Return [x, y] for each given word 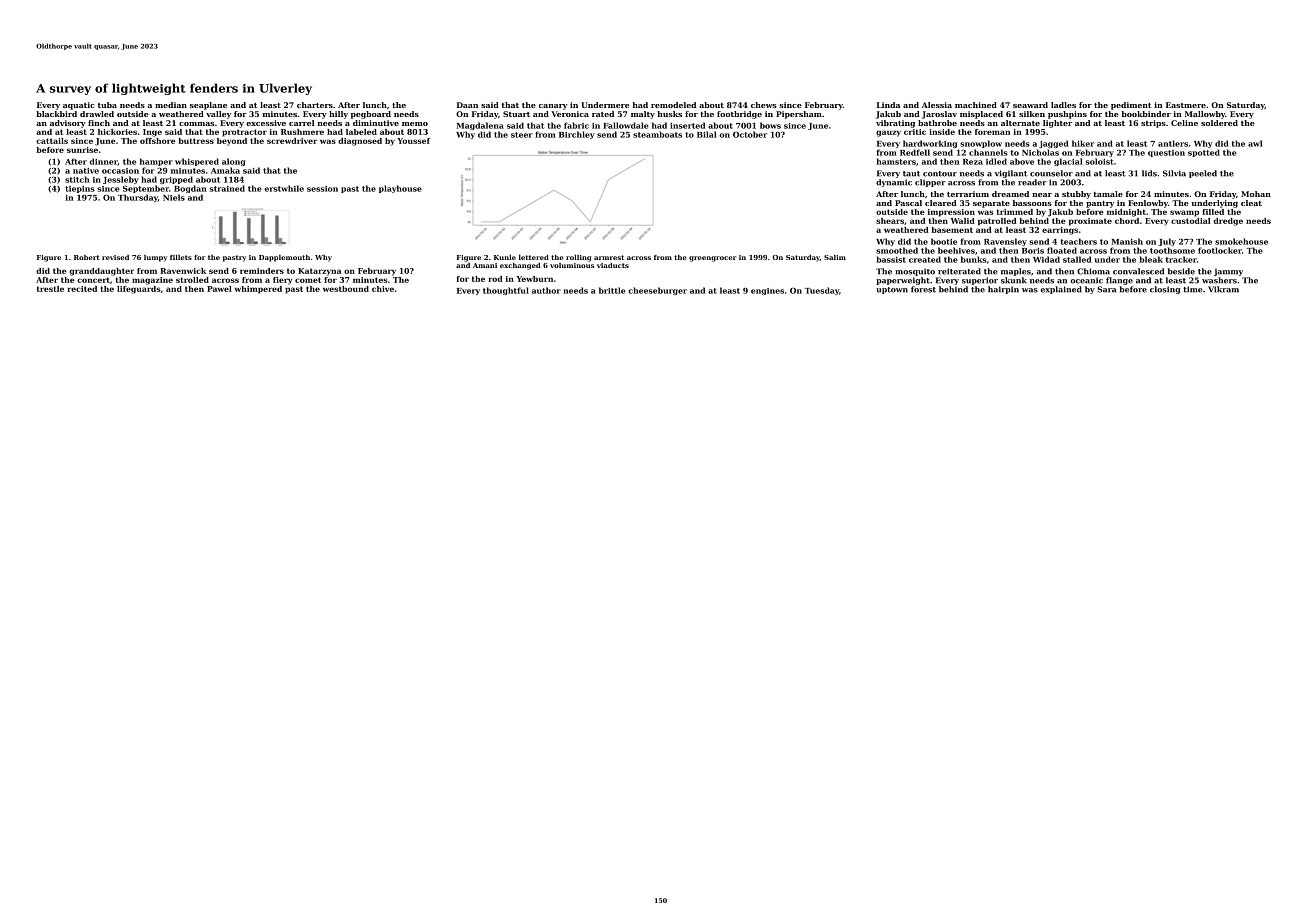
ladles [1063, 105]
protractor [244, 133]
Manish [1127, 241]
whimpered [258, 290]
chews [764, 105]
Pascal [908, 203]
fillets [181, 257]
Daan [467, 105]
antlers [1173, 143]
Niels [174, 197]
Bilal [707, 134]
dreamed [1010, 194]
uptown [892, 290]
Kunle [505, 257]
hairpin [1003, 290]
